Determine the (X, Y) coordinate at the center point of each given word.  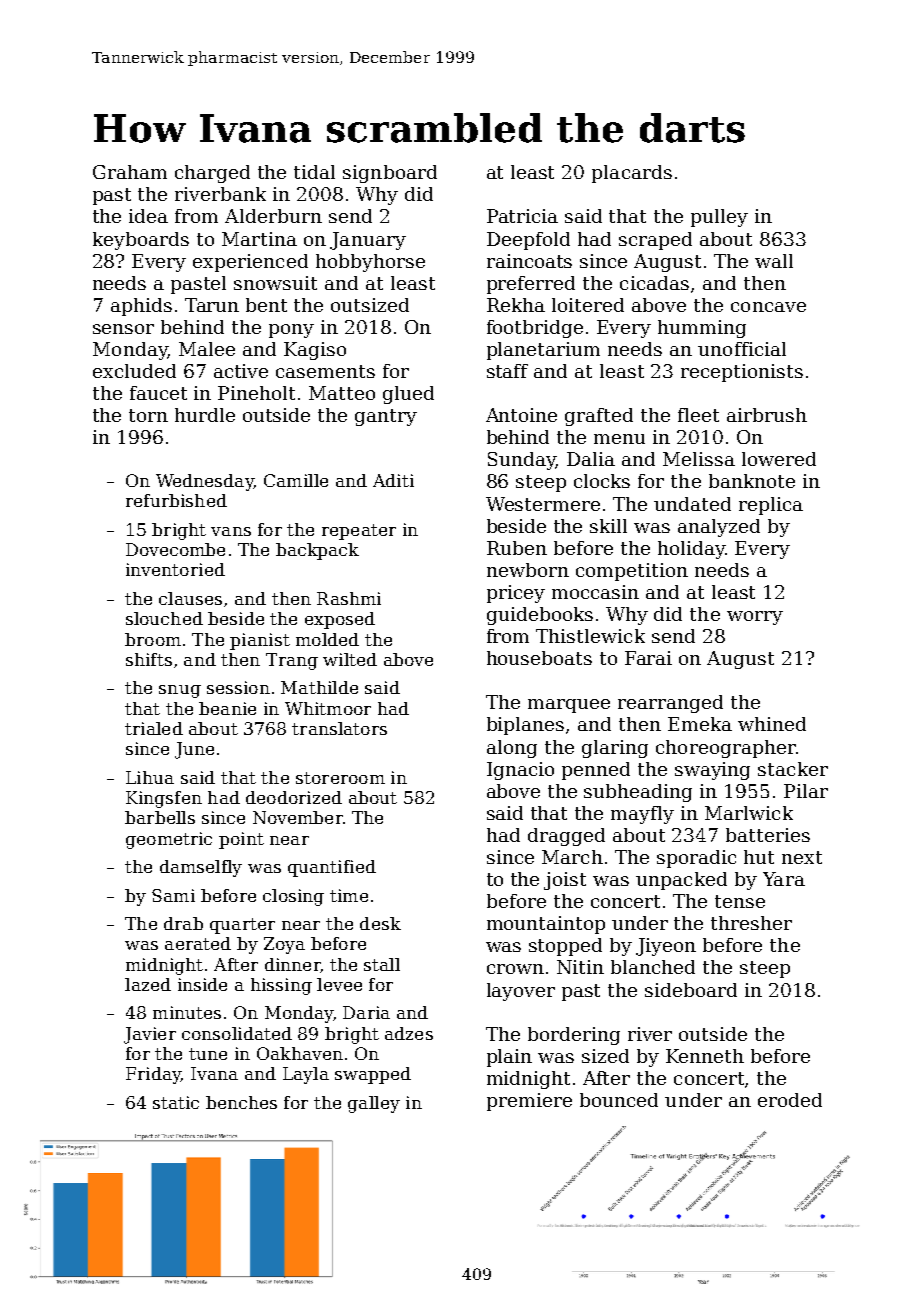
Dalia (591, 459)
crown (515, 969)
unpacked (681, 881)
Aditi (393, 480)
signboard (390, 174)
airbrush (767, 415)
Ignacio (520, 771)
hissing (281, 986)
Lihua (150, 777)
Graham (130, 172)
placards (632, 174)
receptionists (742, 373)
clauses (190, 598)
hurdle (205, 415)
